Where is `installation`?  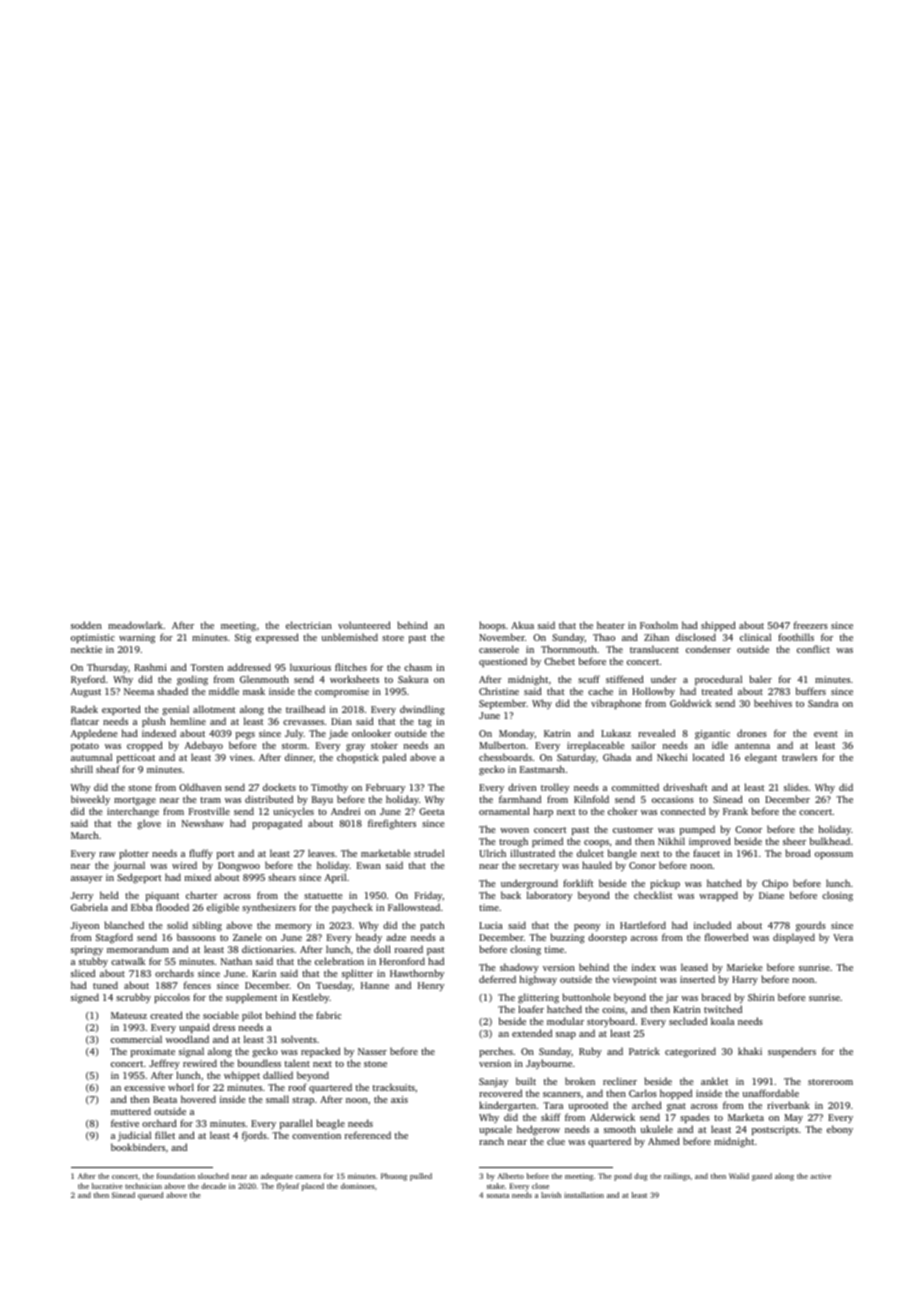 installation is located at coordinates (584, 1195).
